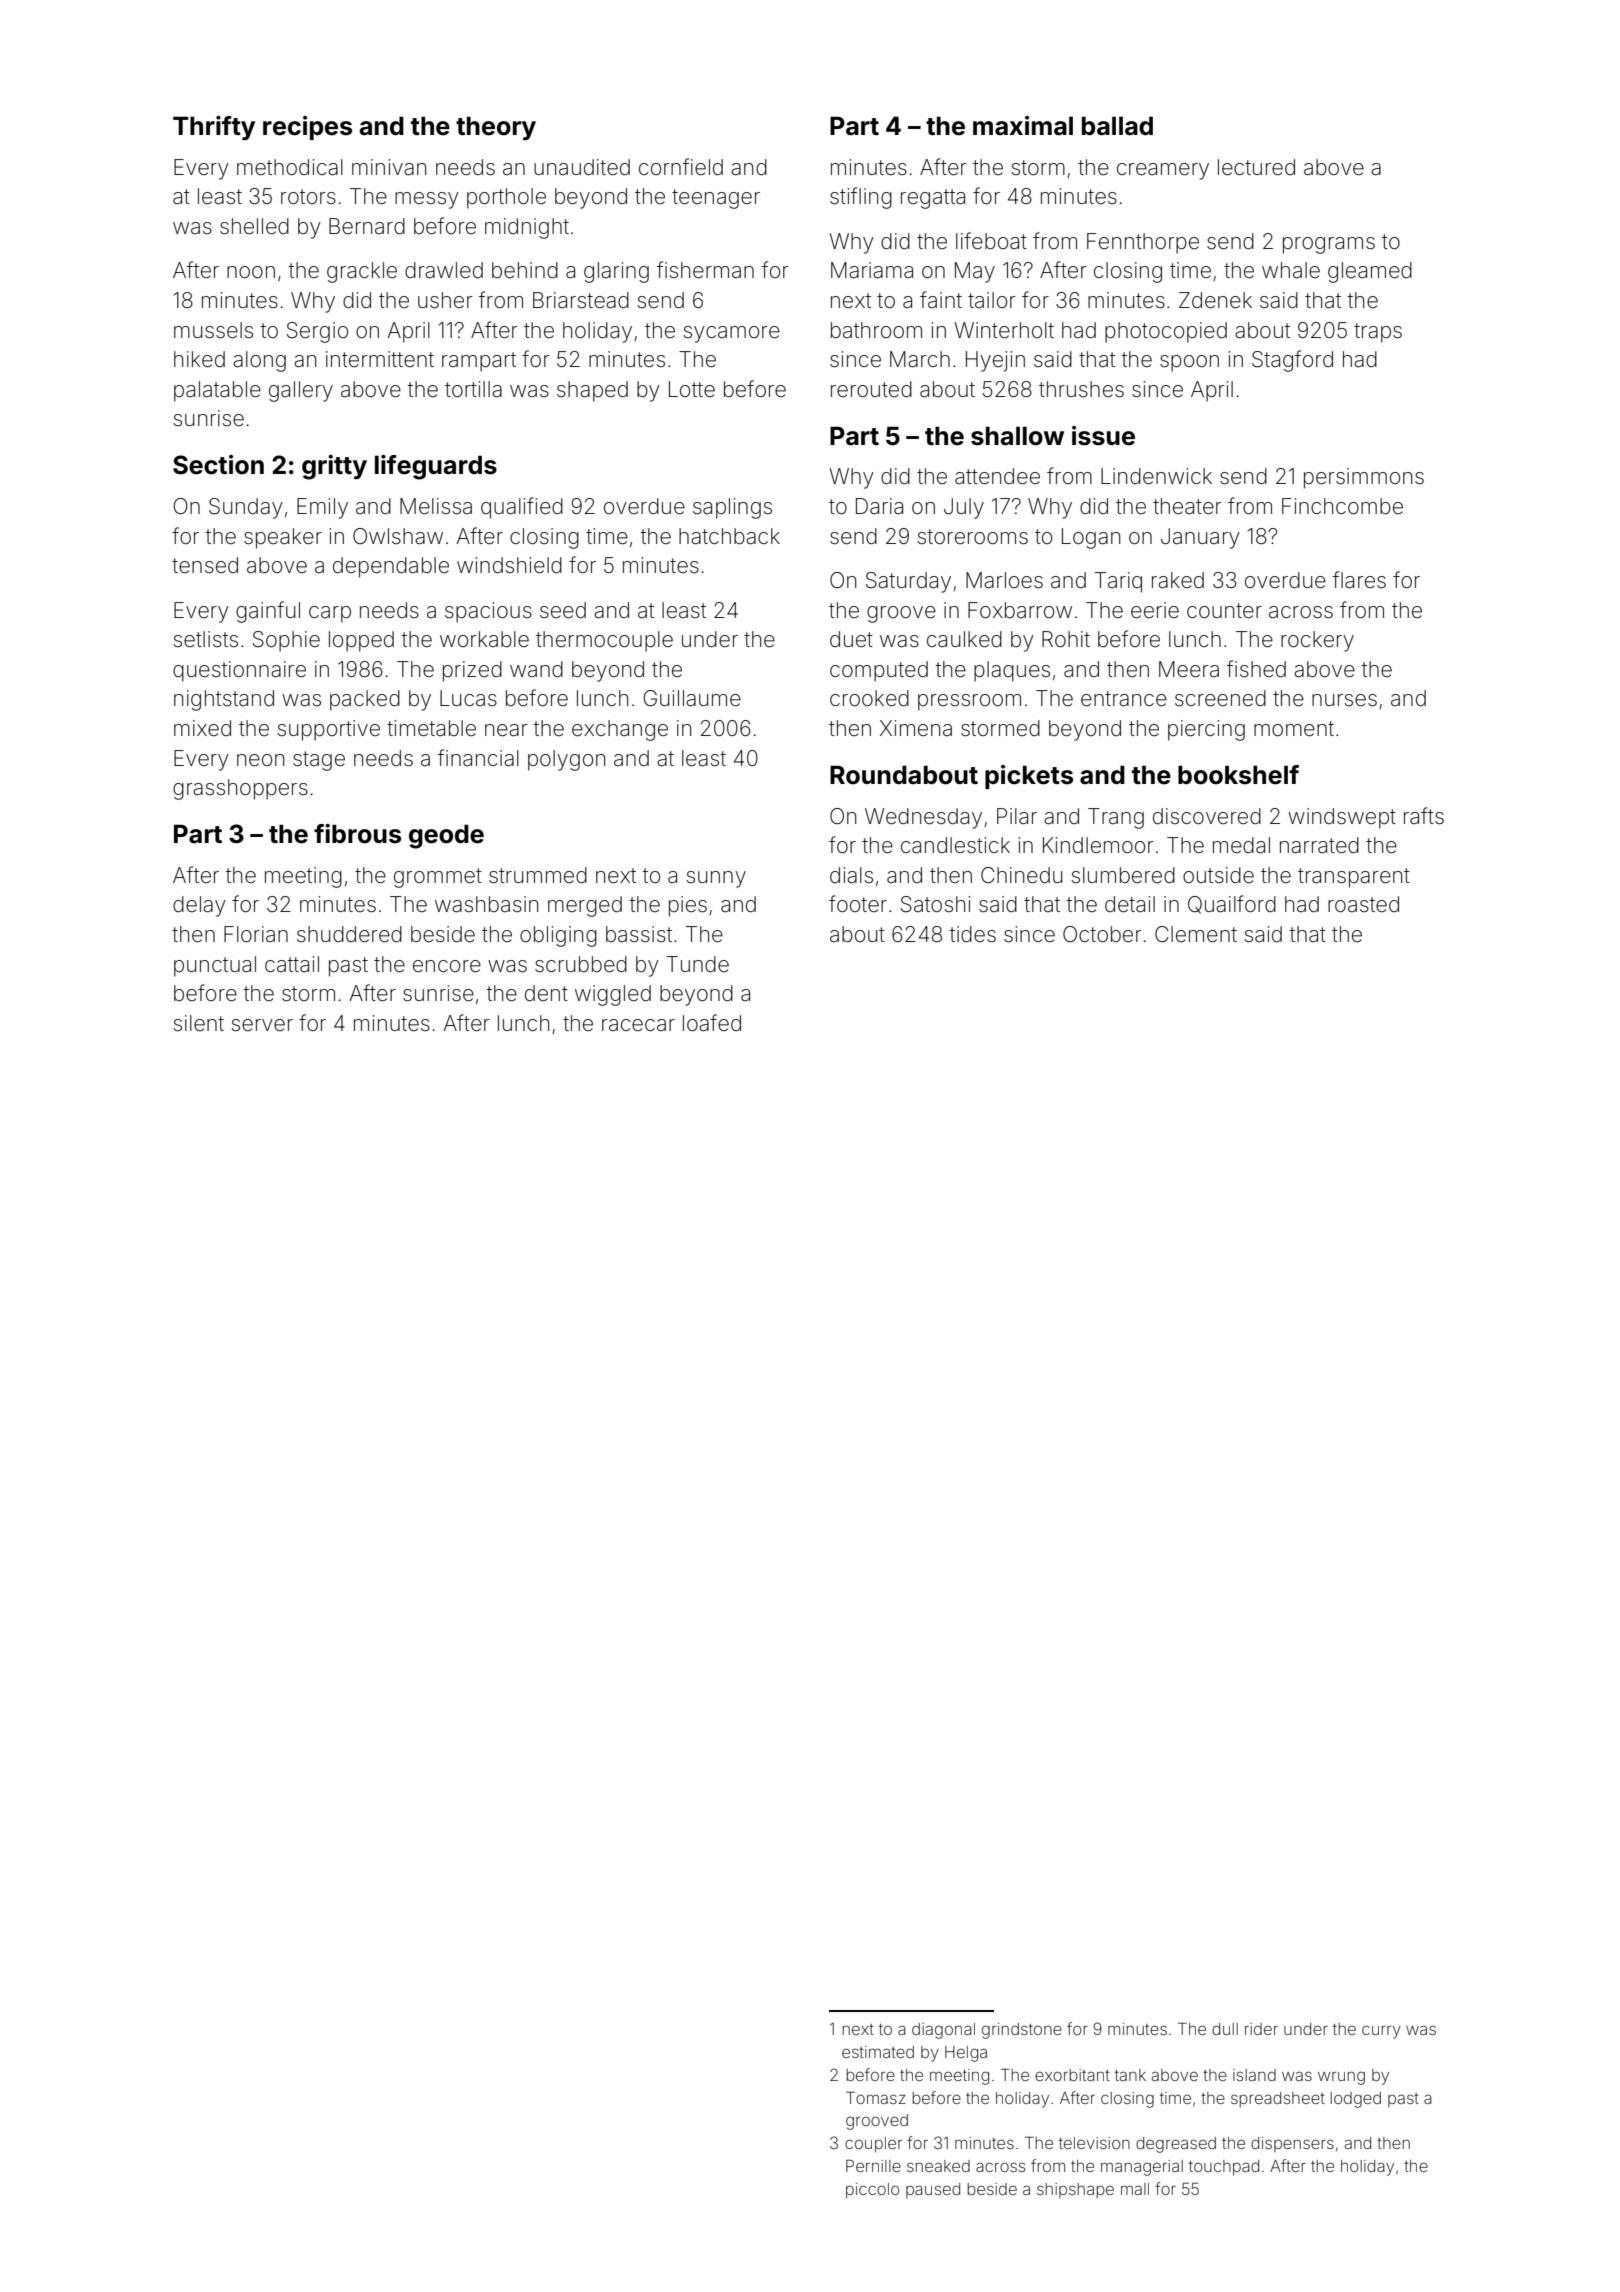 This screenshot has height=2292, width=1620. I want to click on recipes, so click(307, 128).
